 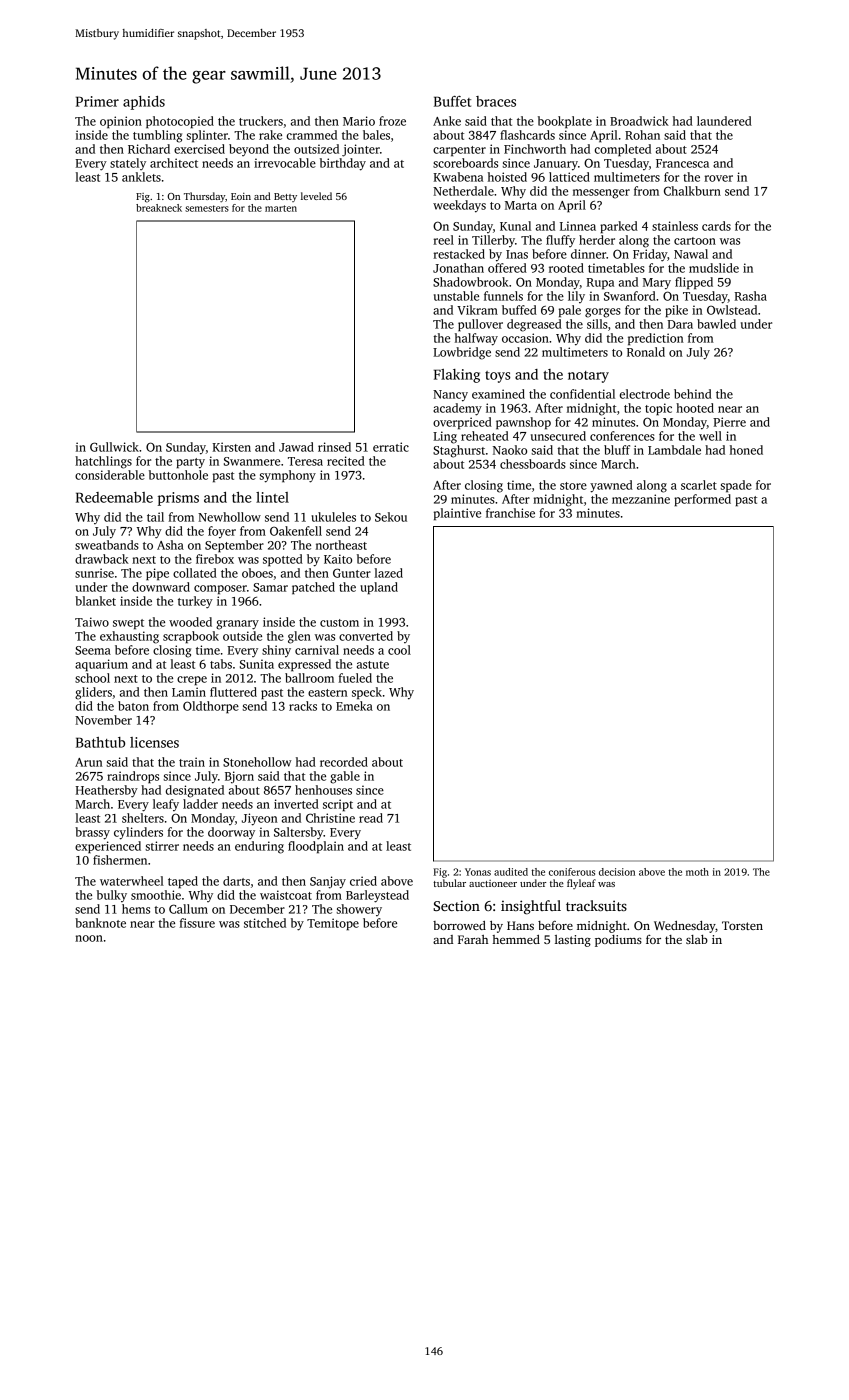 I want to click on Naoko, so click(x=510, y=450).
